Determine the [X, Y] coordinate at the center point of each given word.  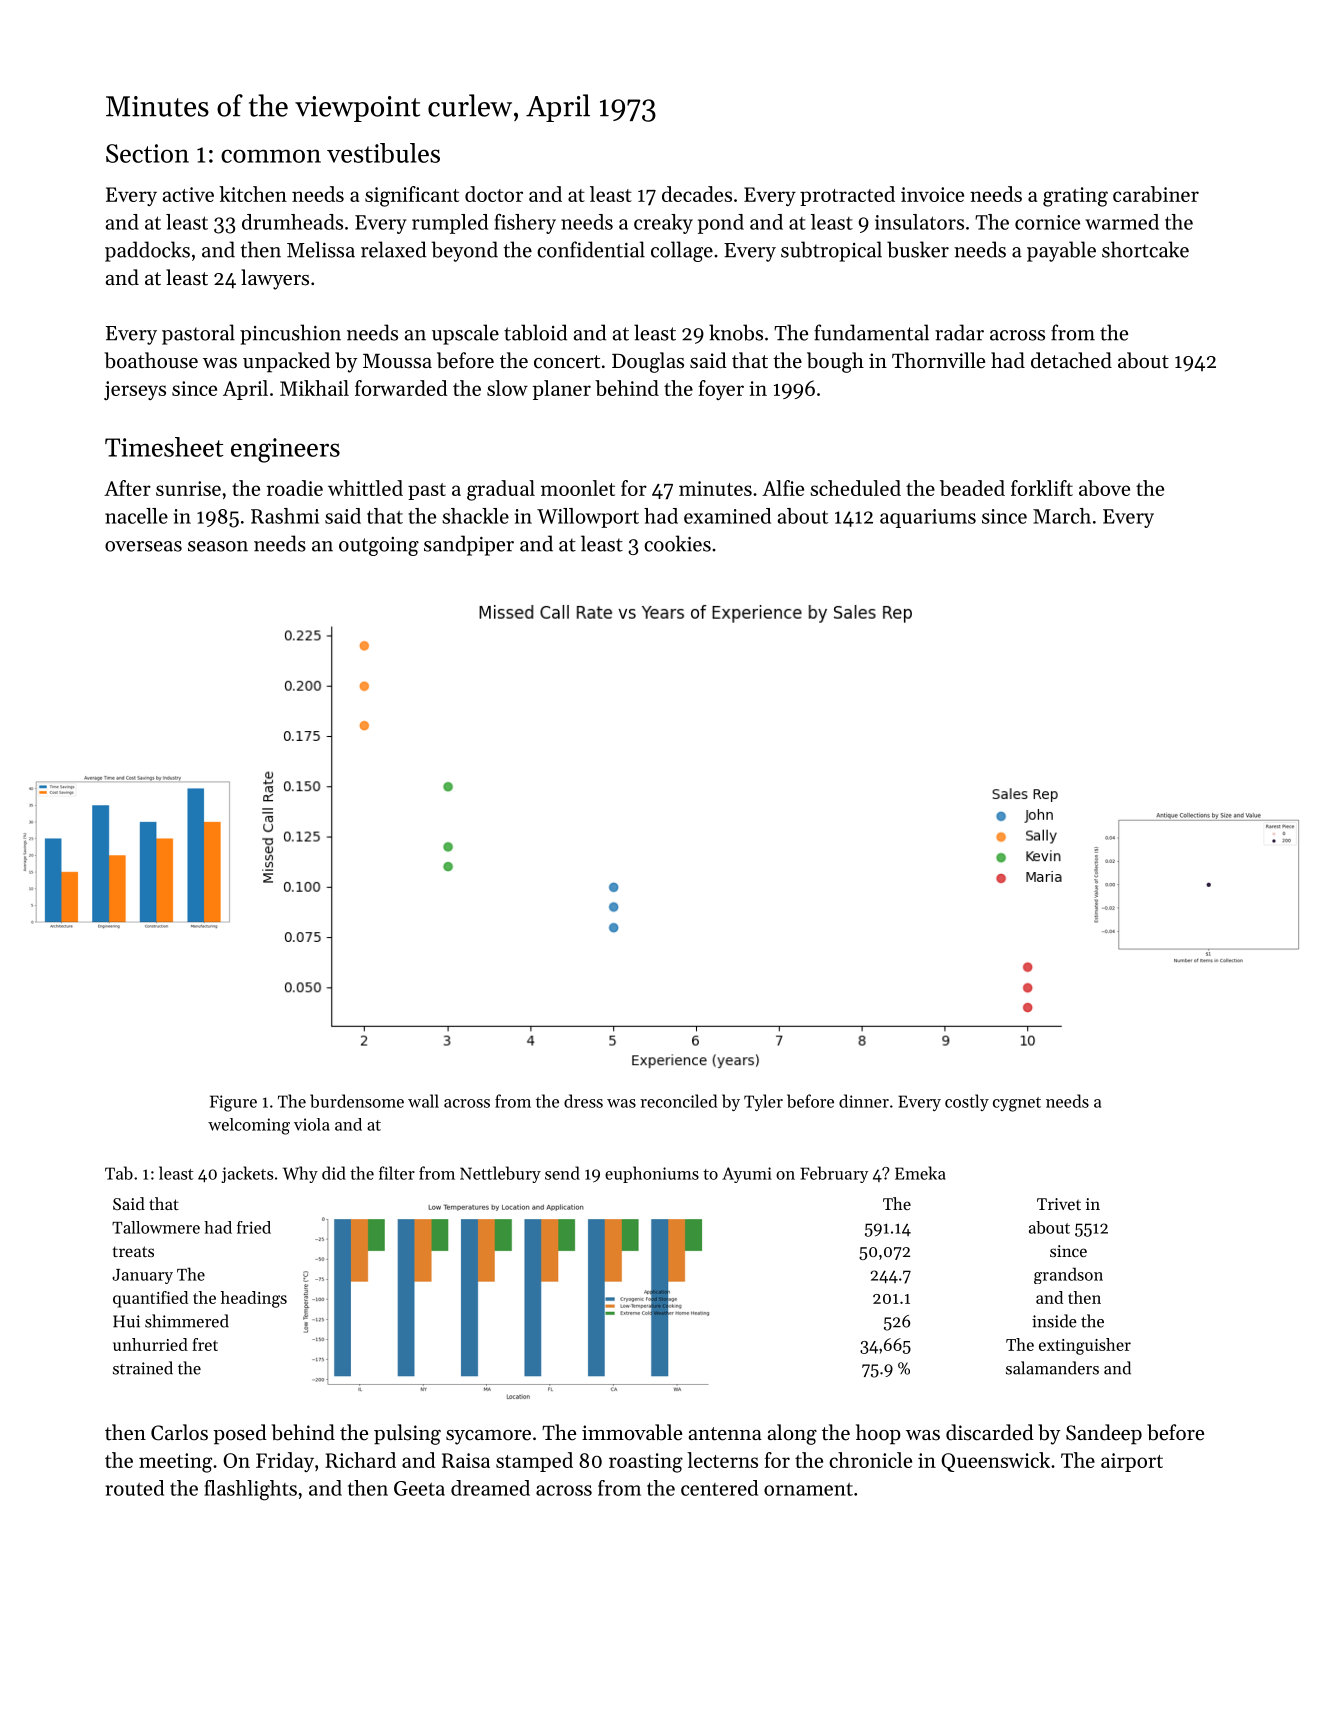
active [188, 194]
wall [423, 1101]
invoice [932, 194]
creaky [663, 224]
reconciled [678, 1101]
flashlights [250, 1490]
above [1104, 488]
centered [719, 1488]
